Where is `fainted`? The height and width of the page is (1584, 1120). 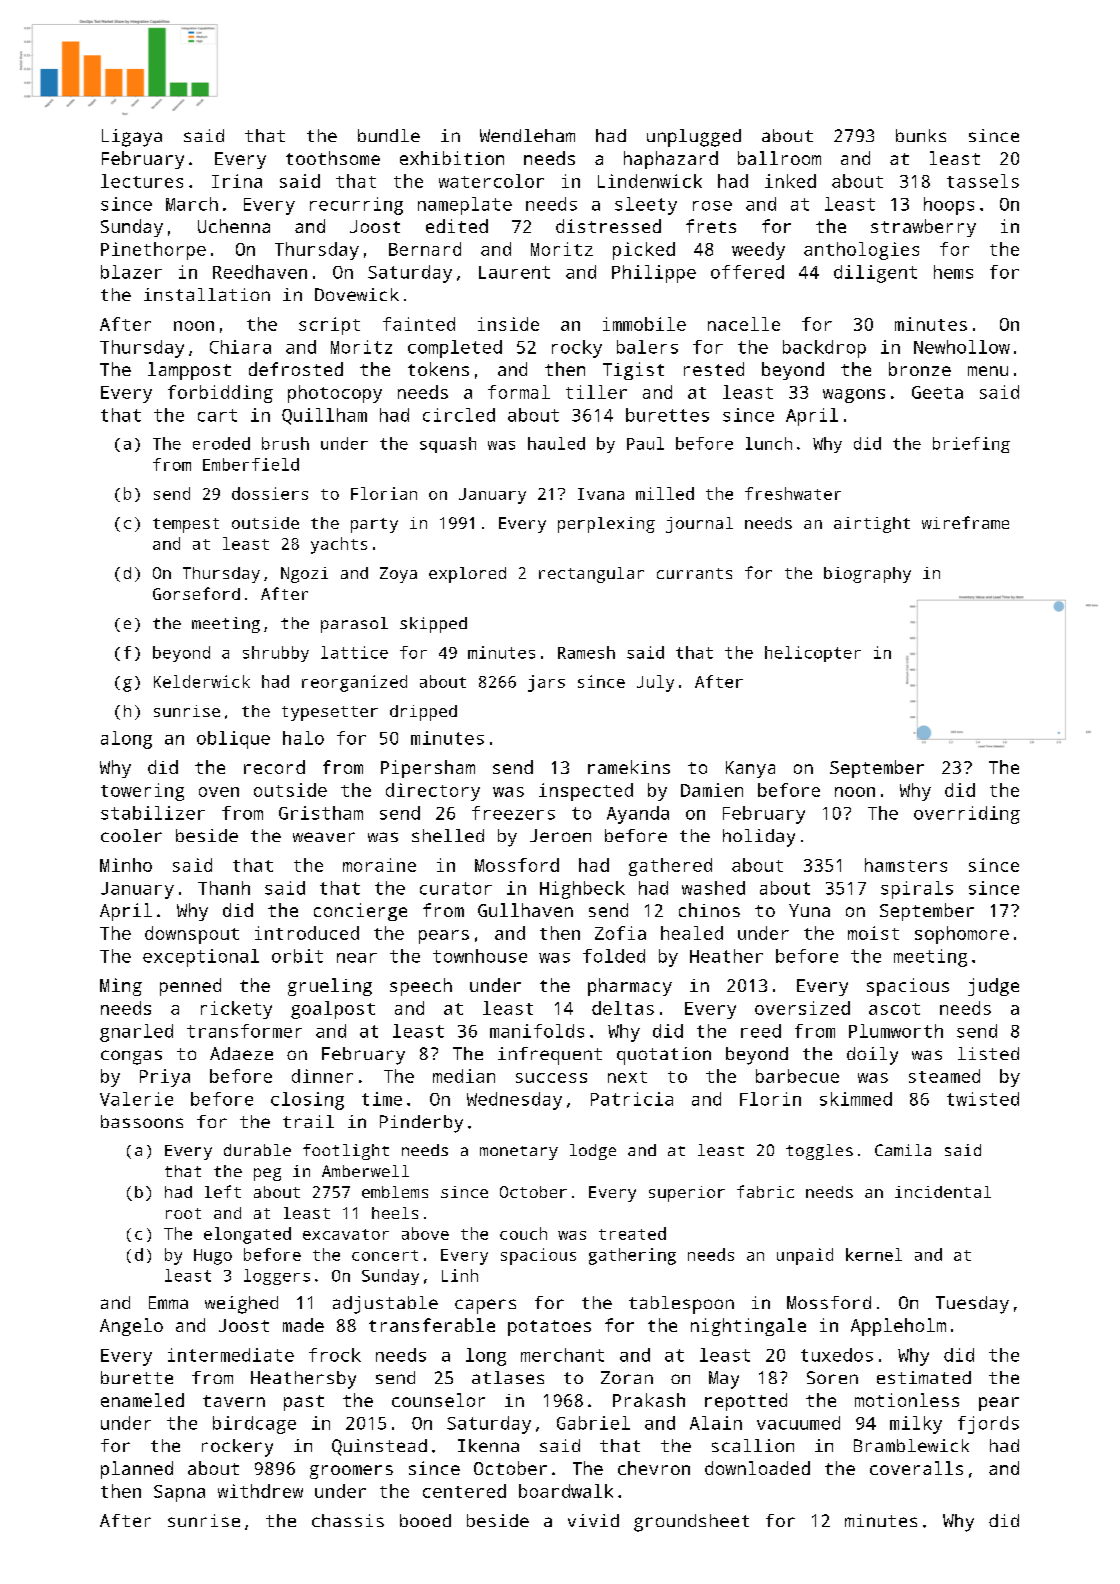 fainted is located at coordinates (419, 324).
